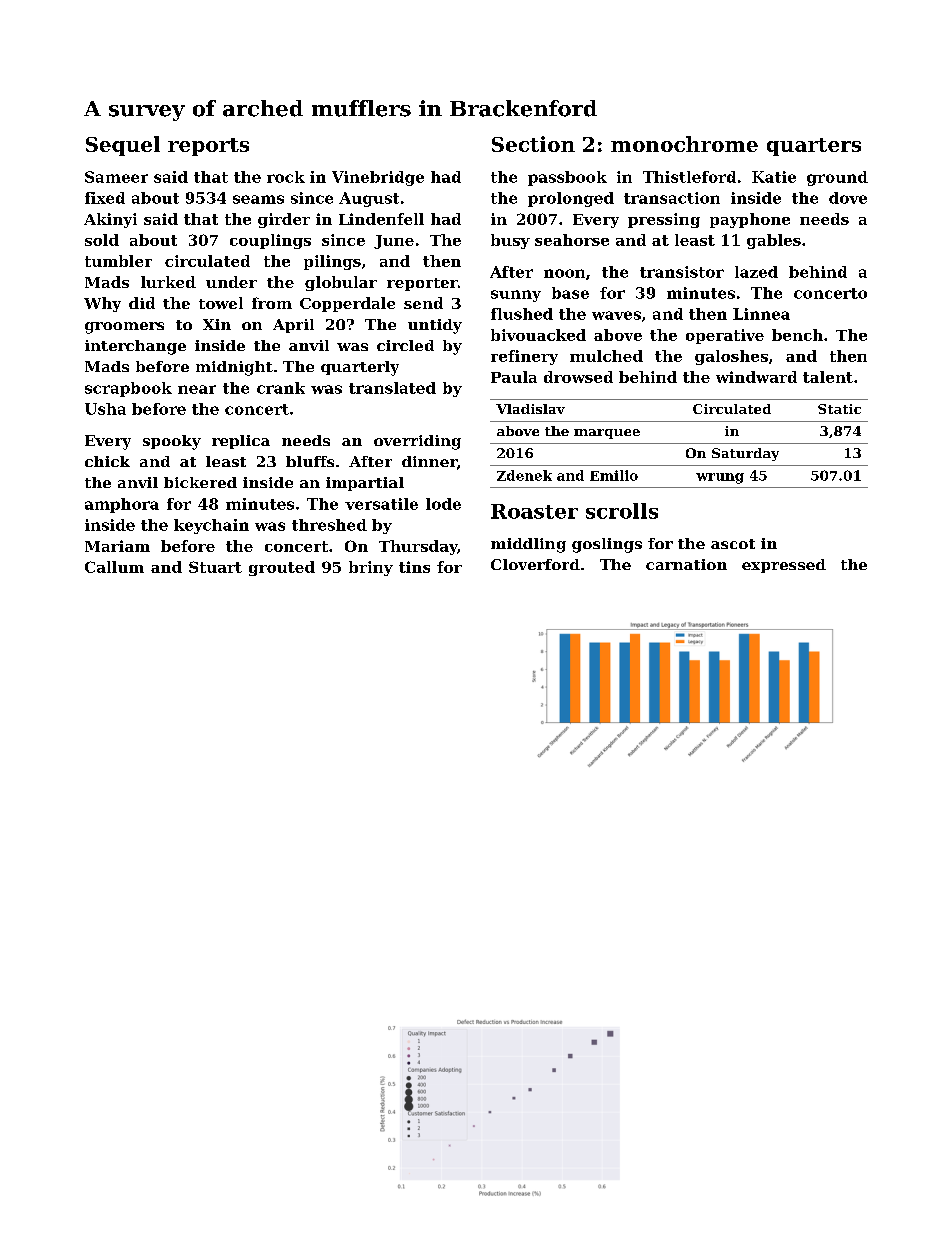 The image size is (952, 1233). I want to click on operative, so click(725, 336).
